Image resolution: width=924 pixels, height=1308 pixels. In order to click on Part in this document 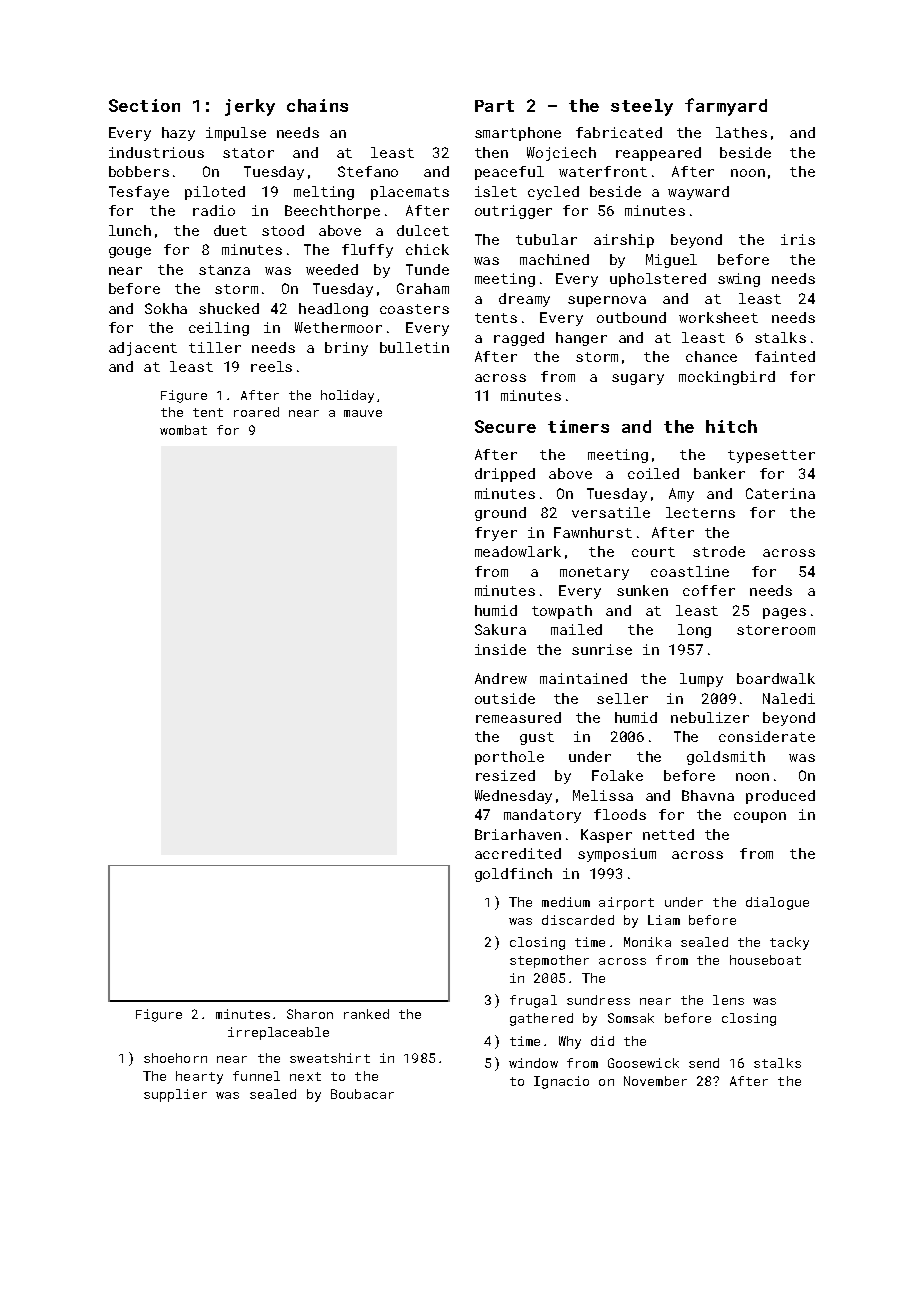, I will do `click(494, 106)`.
